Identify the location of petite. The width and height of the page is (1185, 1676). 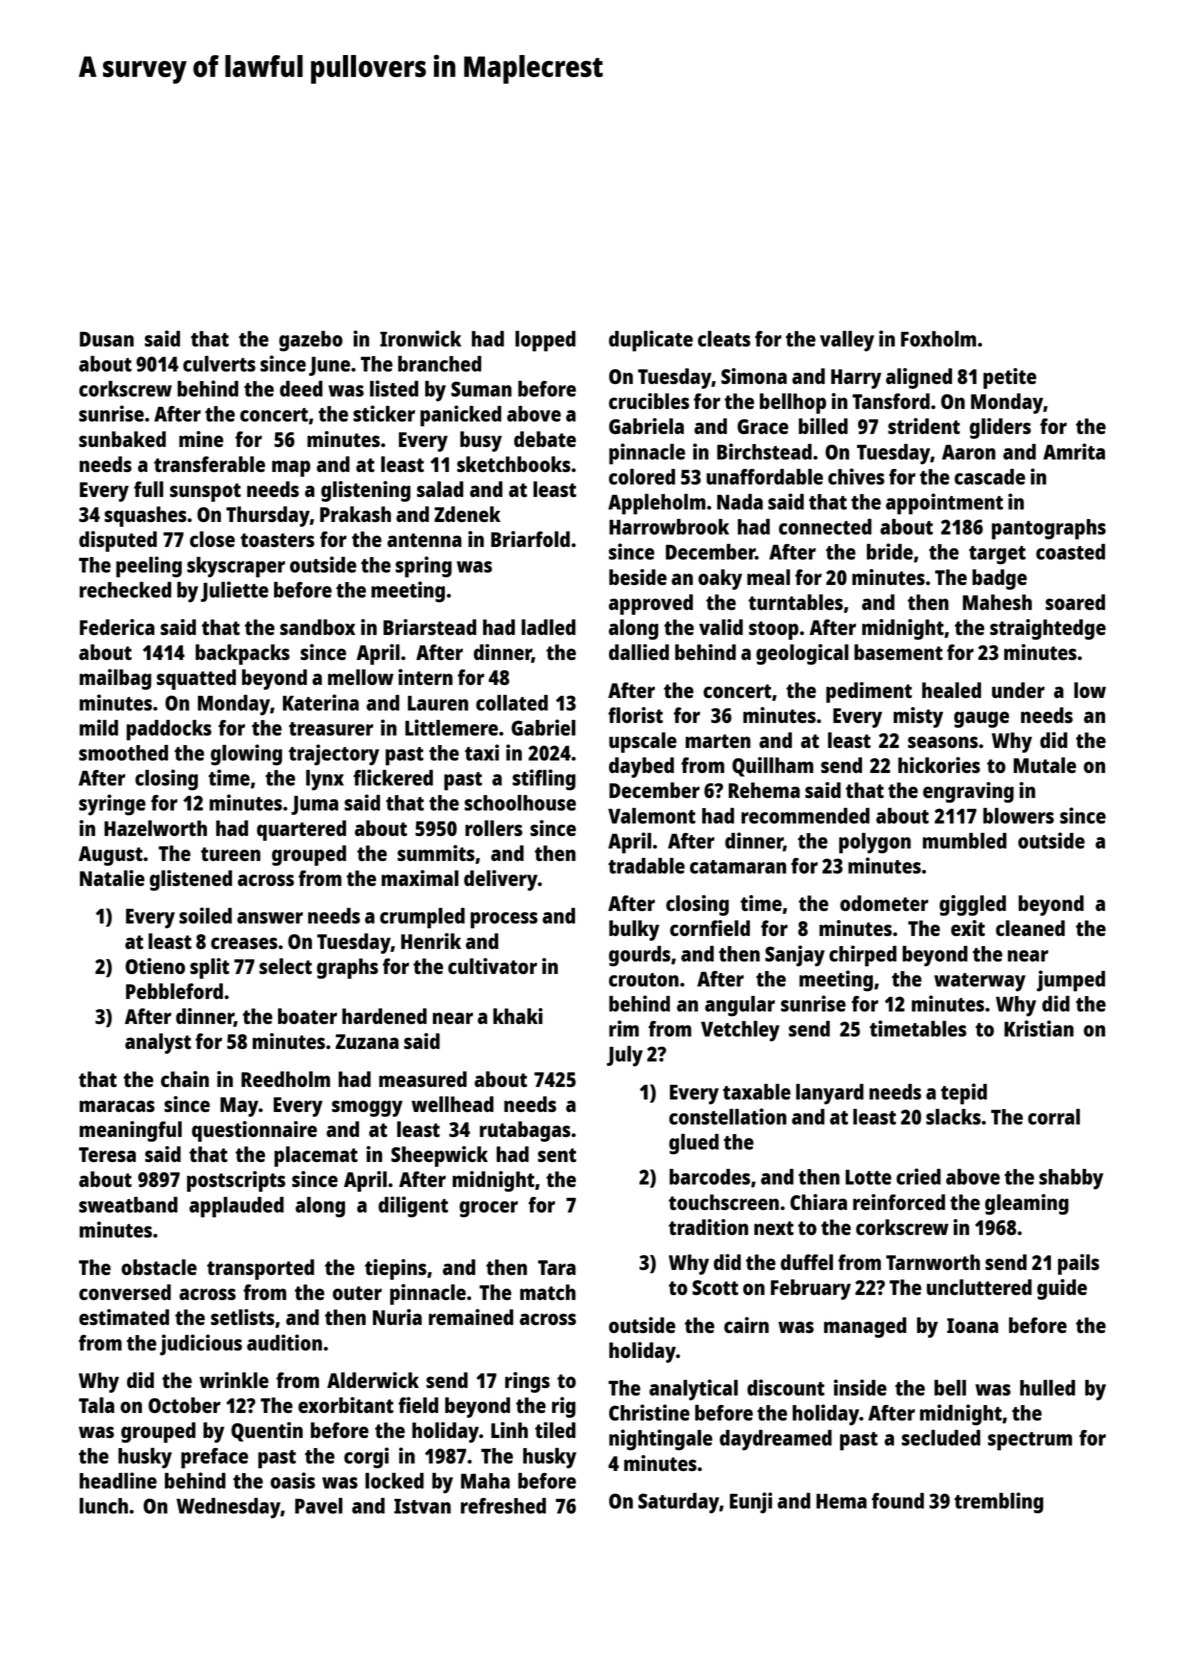
(1009, 378).
